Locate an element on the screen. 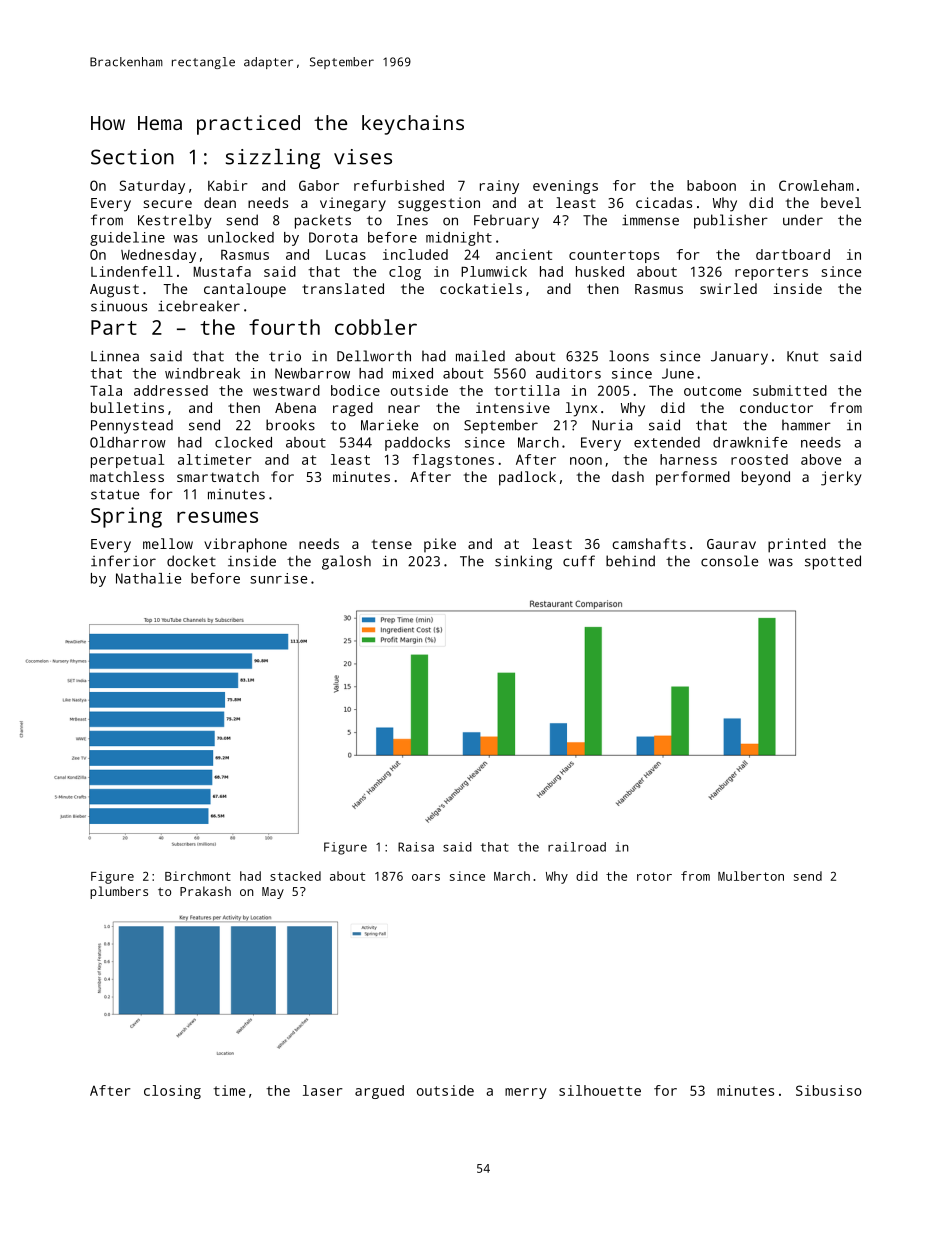 This screenshot has height=1233, width=952. baboon is located at coordinates (711, 185).
